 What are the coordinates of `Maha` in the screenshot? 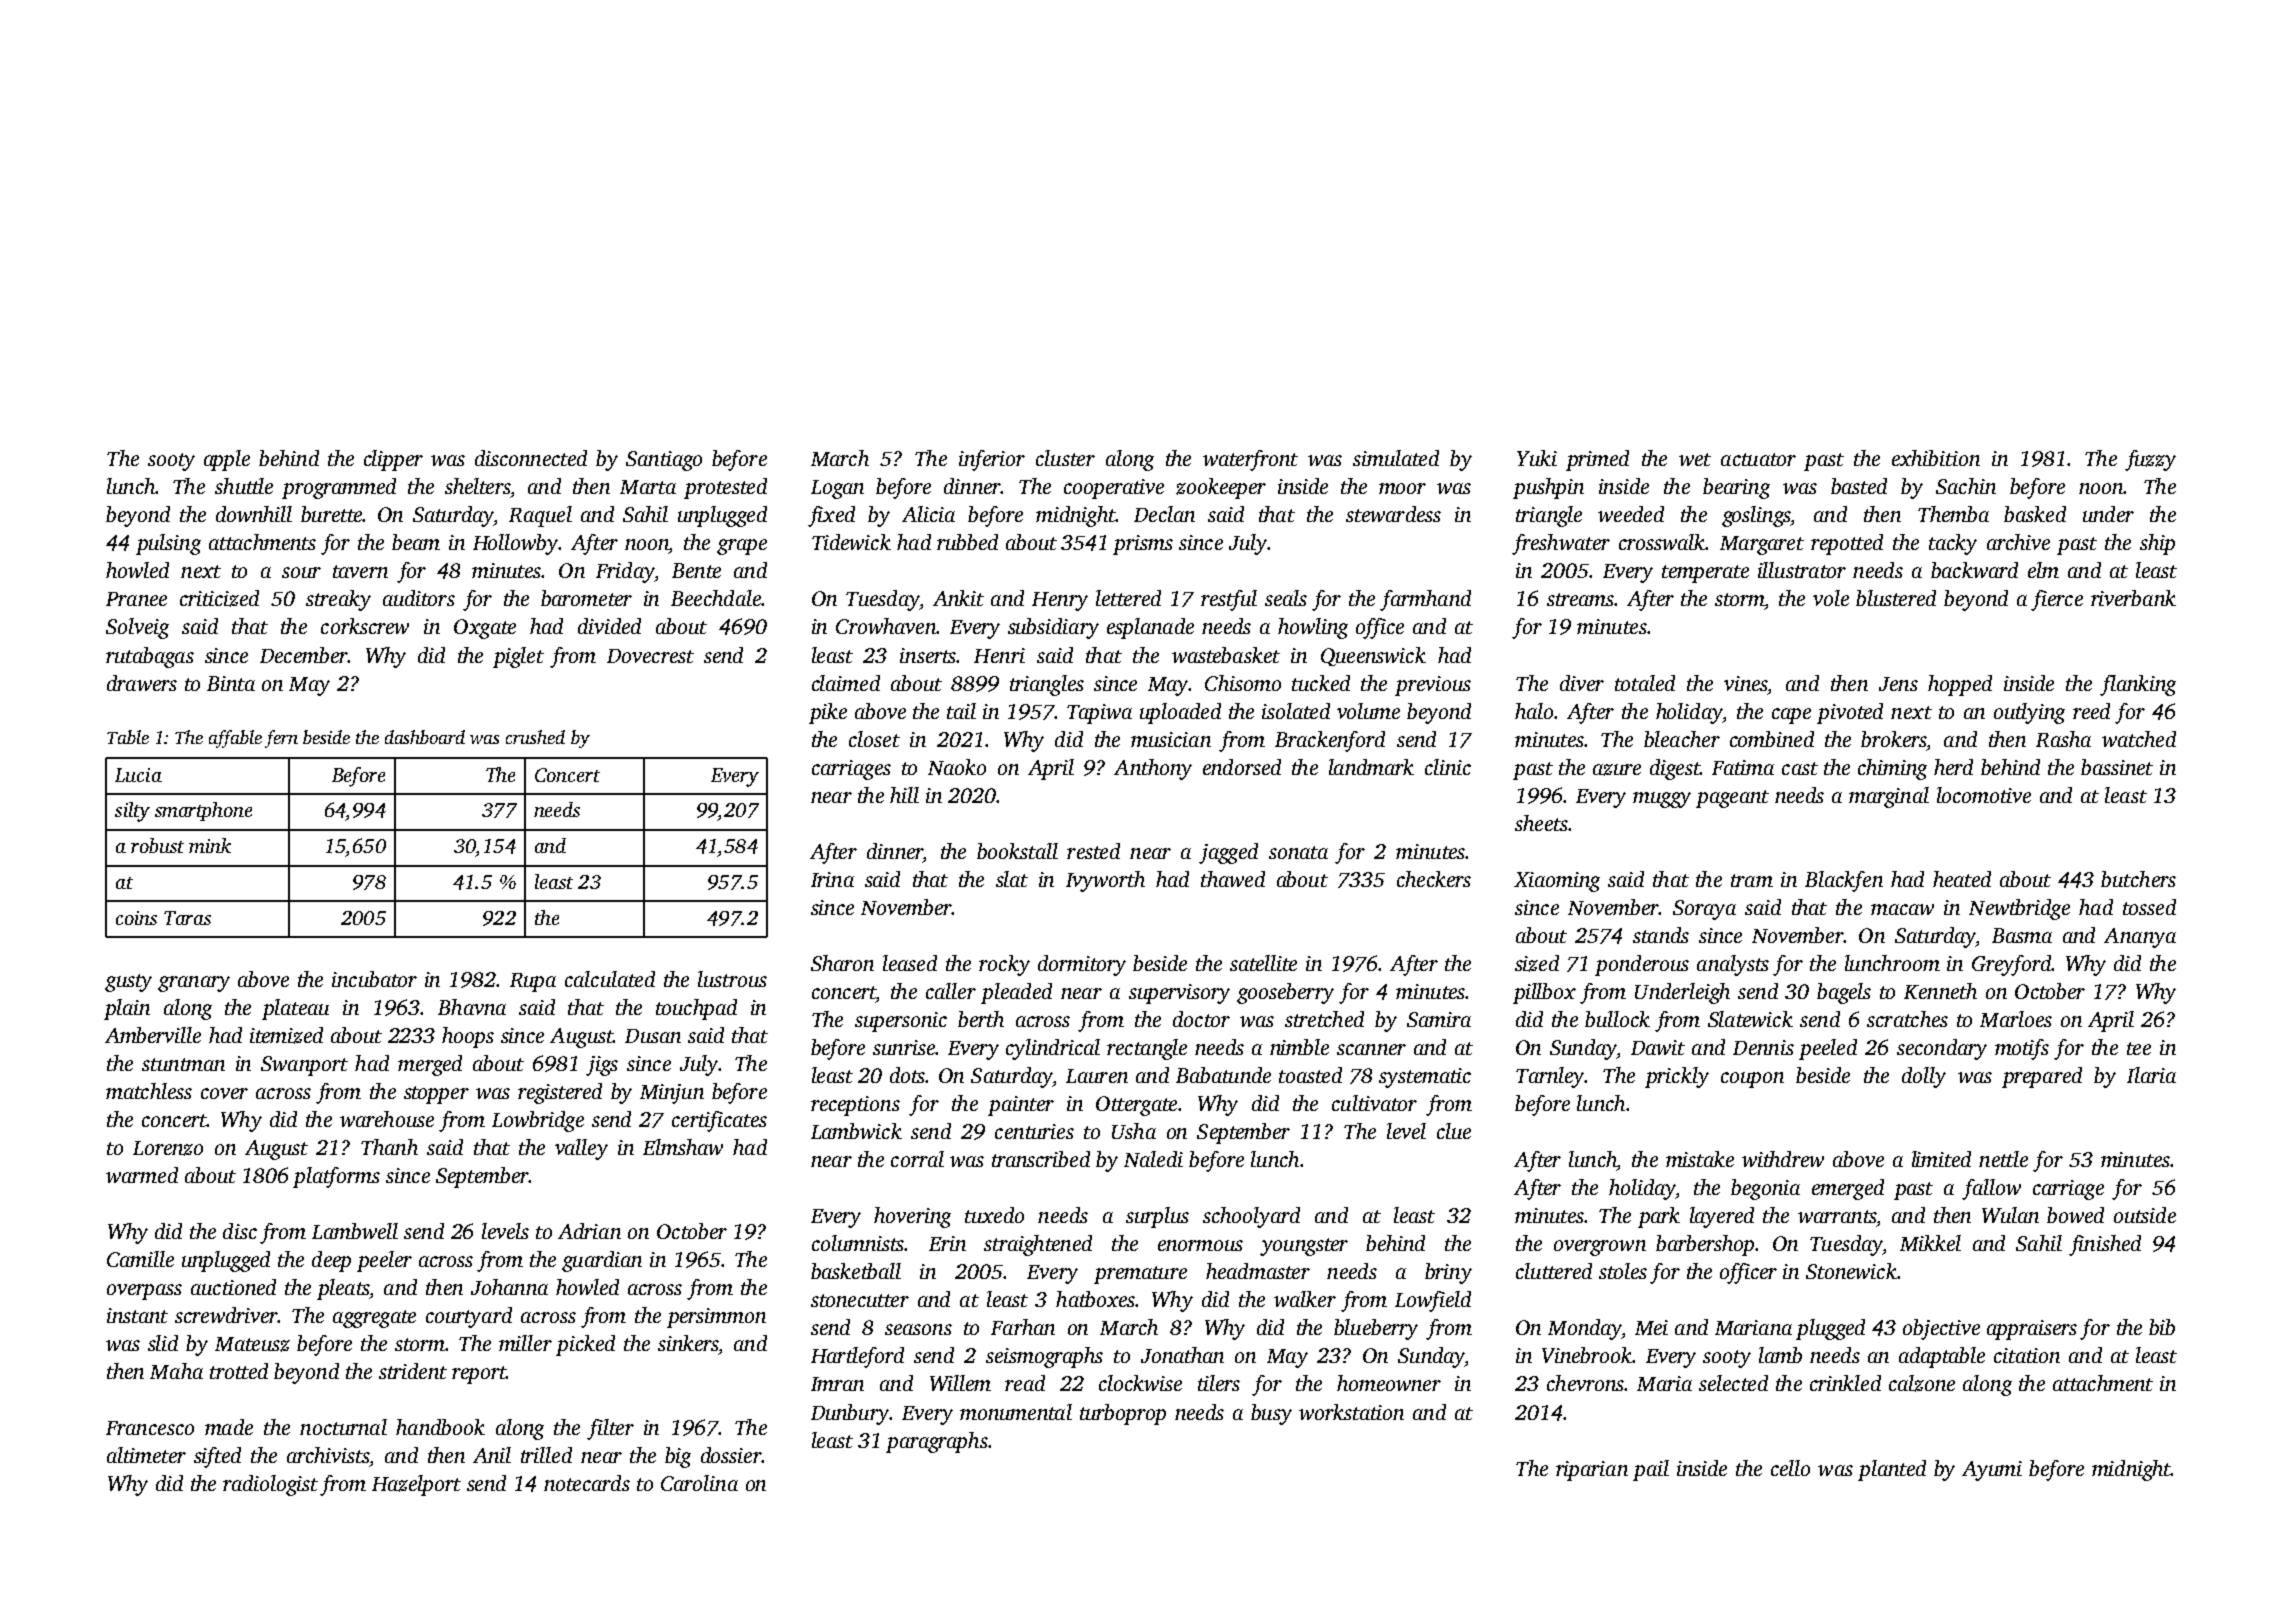 It's located at (176, 1371).
